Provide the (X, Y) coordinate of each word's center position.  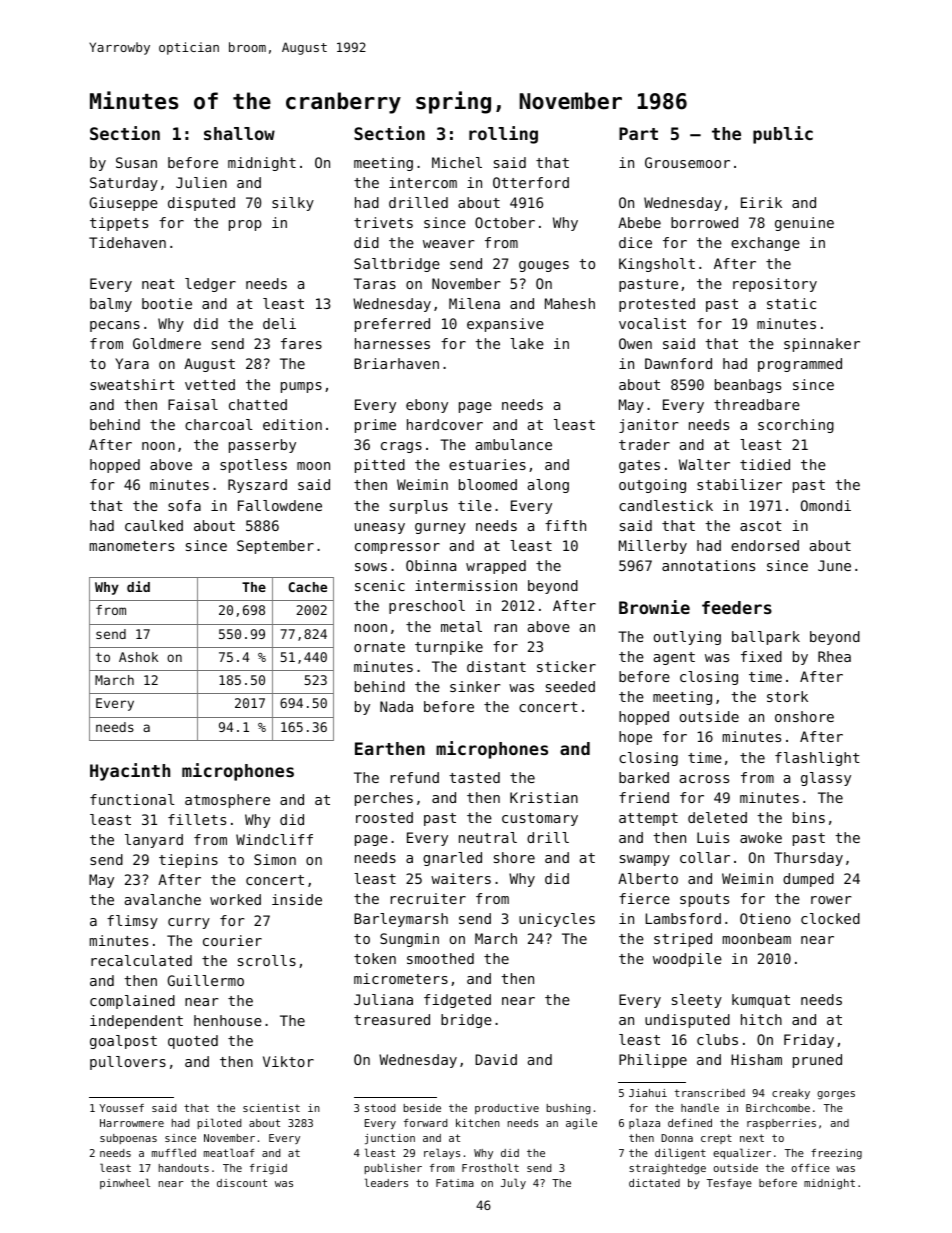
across (704, 779)
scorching (796, 426)
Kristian (544, 797)
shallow (239, 133)
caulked (154, 525)
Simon (275, 859)
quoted (193, 1042)
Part (638, 133)
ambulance (513, 444)
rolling (503, 135)
